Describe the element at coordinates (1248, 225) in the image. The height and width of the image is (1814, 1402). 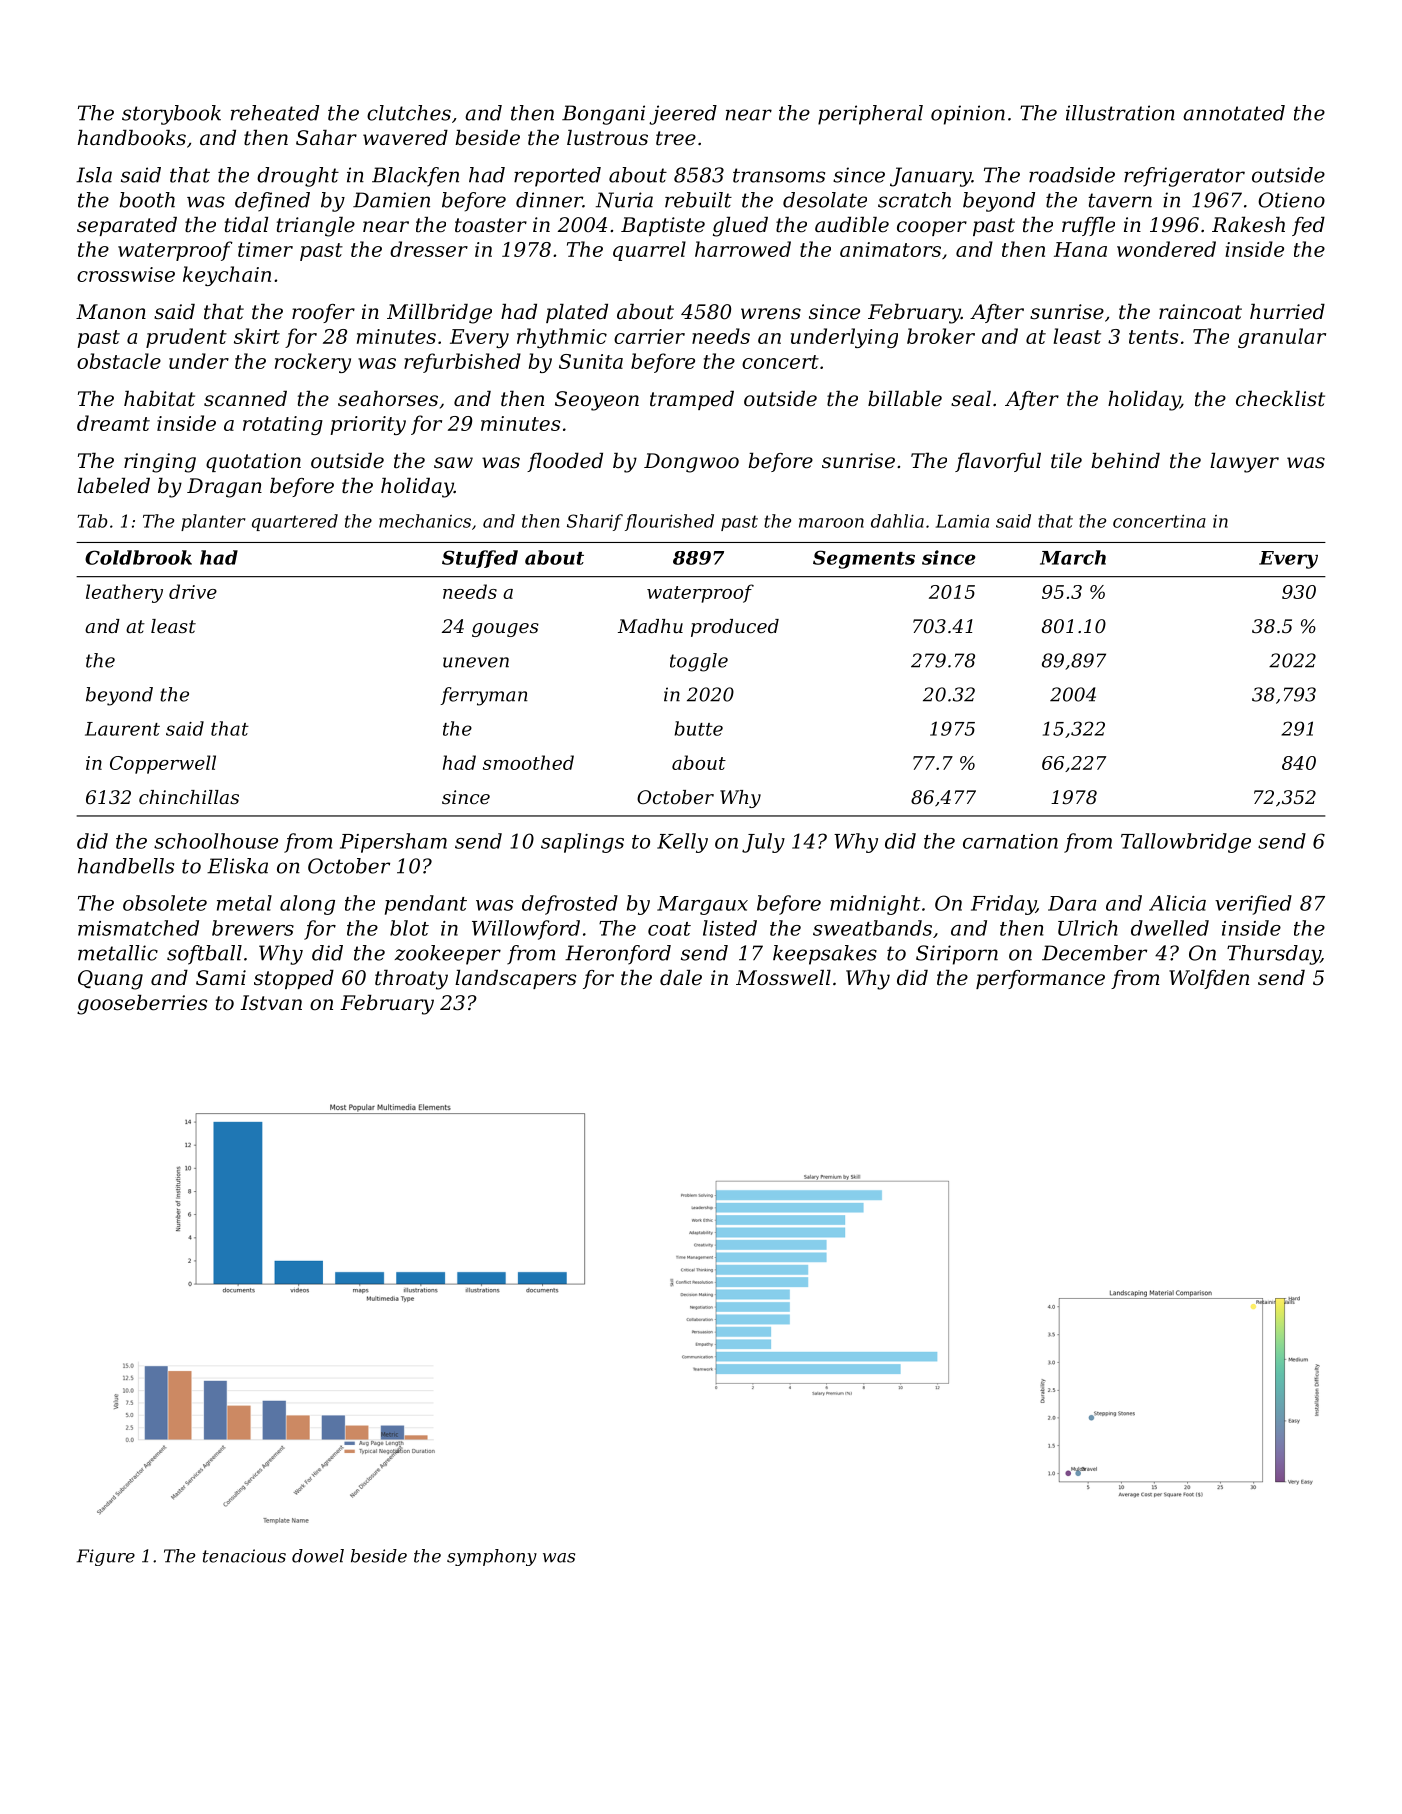
I see `Rakesh` at that location.
